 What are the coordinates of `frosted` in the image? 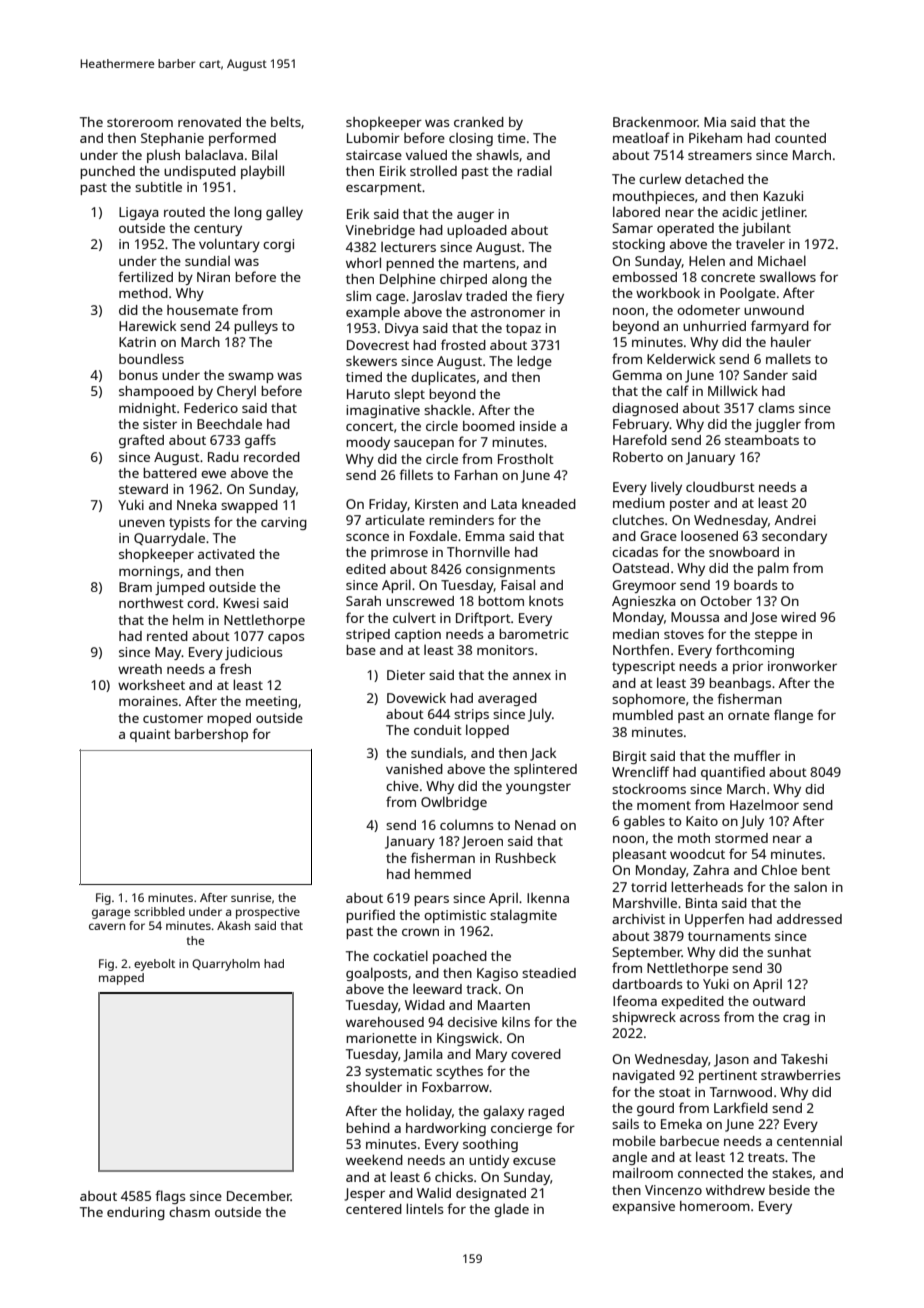 It's located at (463, 344).
